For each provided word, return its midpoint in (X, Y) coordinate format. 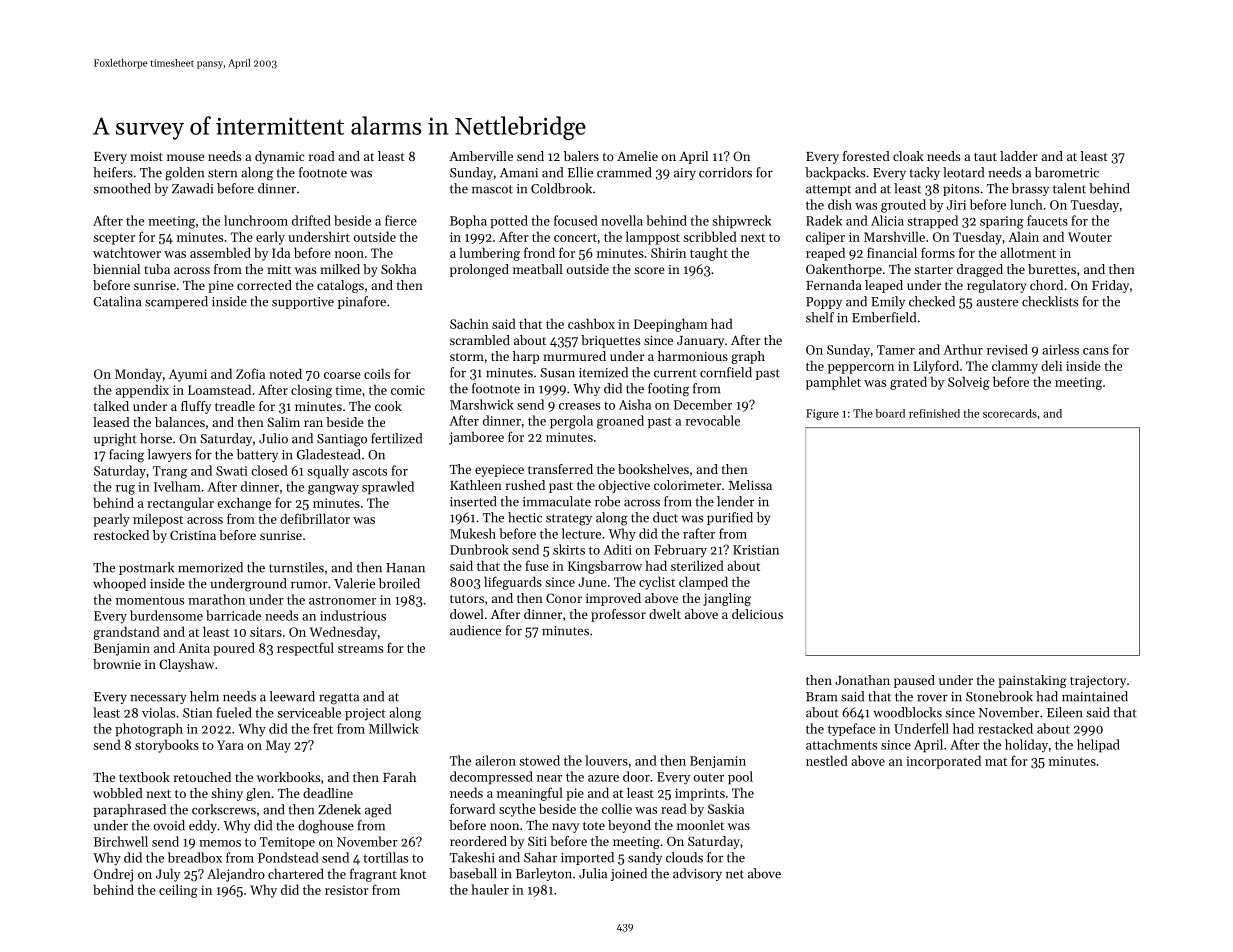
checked (932, 301)
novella (622, 220)
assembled (220, 252)
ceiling (178, 891)
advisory (697, 874)
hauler (490, 889)
